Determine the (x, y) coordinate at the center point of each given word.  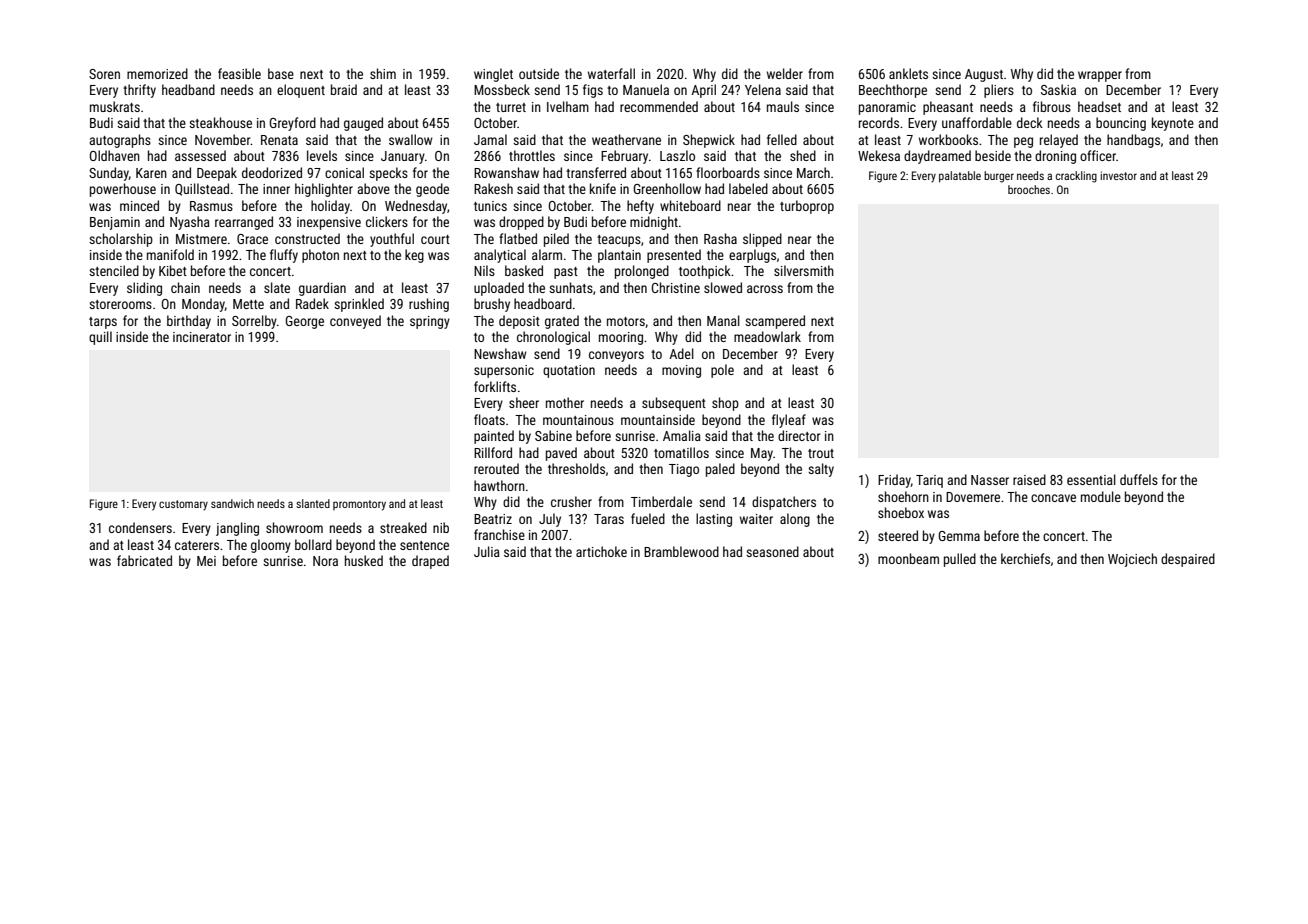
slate (277, 287)
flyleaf (789, 421)
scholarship (121, 240)
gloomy (271, 546)
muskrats (115, 106)
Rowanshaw (506, 172)
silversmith (804, 270)
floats (489, 419)
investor (1118, 175)
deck (1030, 122)
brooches (1029, 189)
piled (556, 240)
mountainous (578, 420)
